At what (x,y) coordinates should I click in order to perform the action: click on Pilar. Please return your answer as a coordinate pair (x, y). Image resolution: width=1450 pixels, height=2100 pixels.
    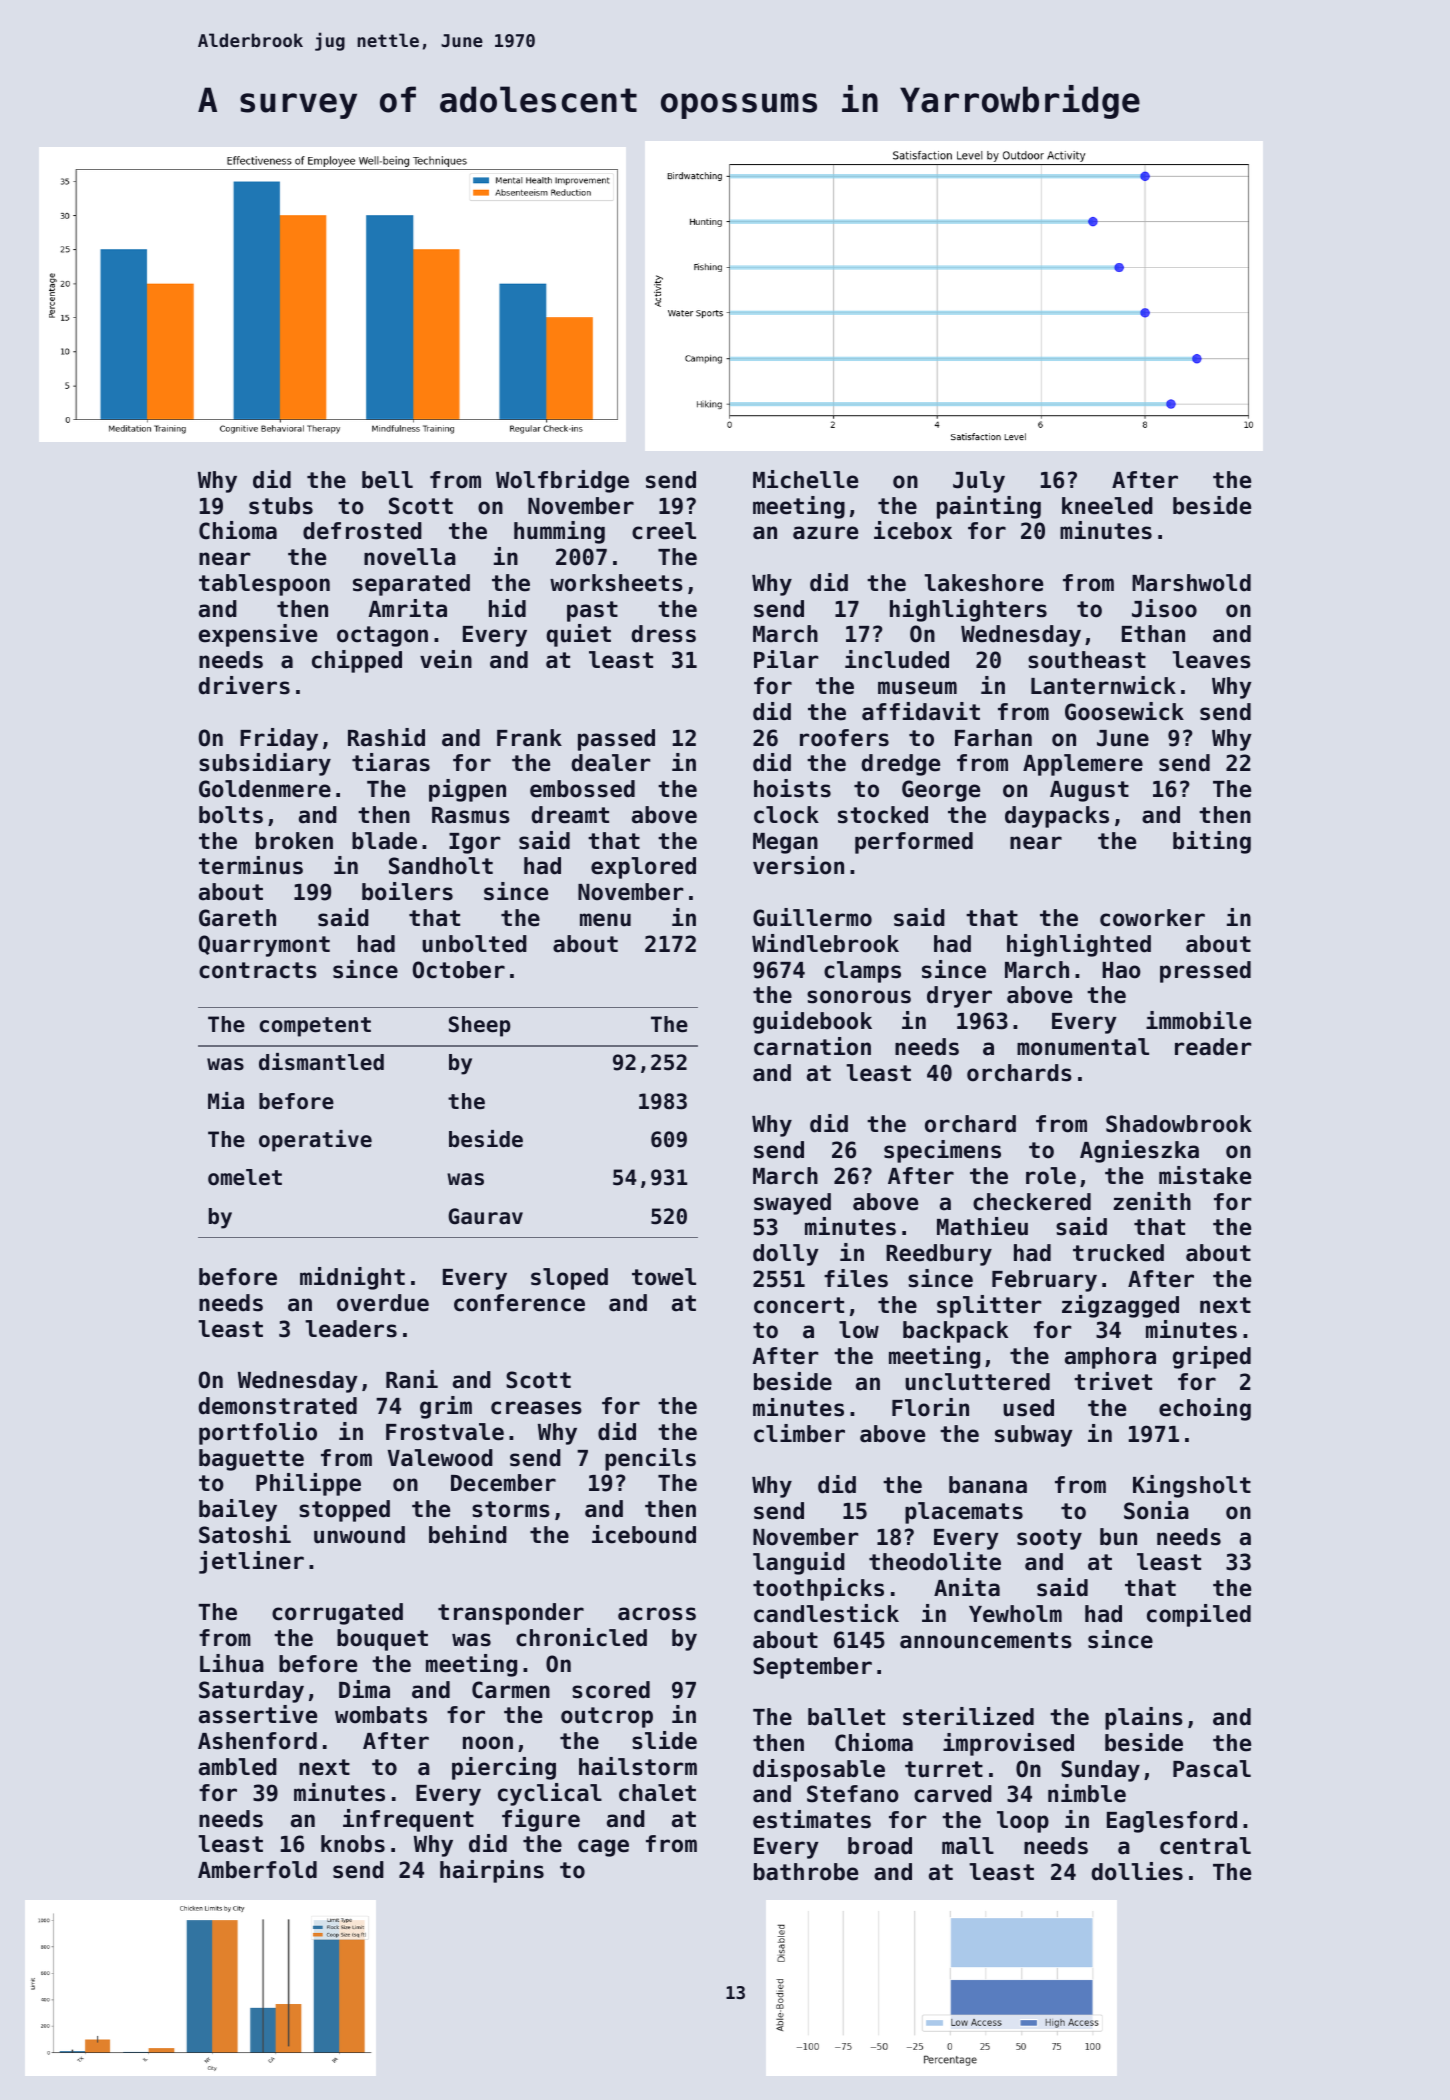
    Looking at the image, I should click on (786, 659).
